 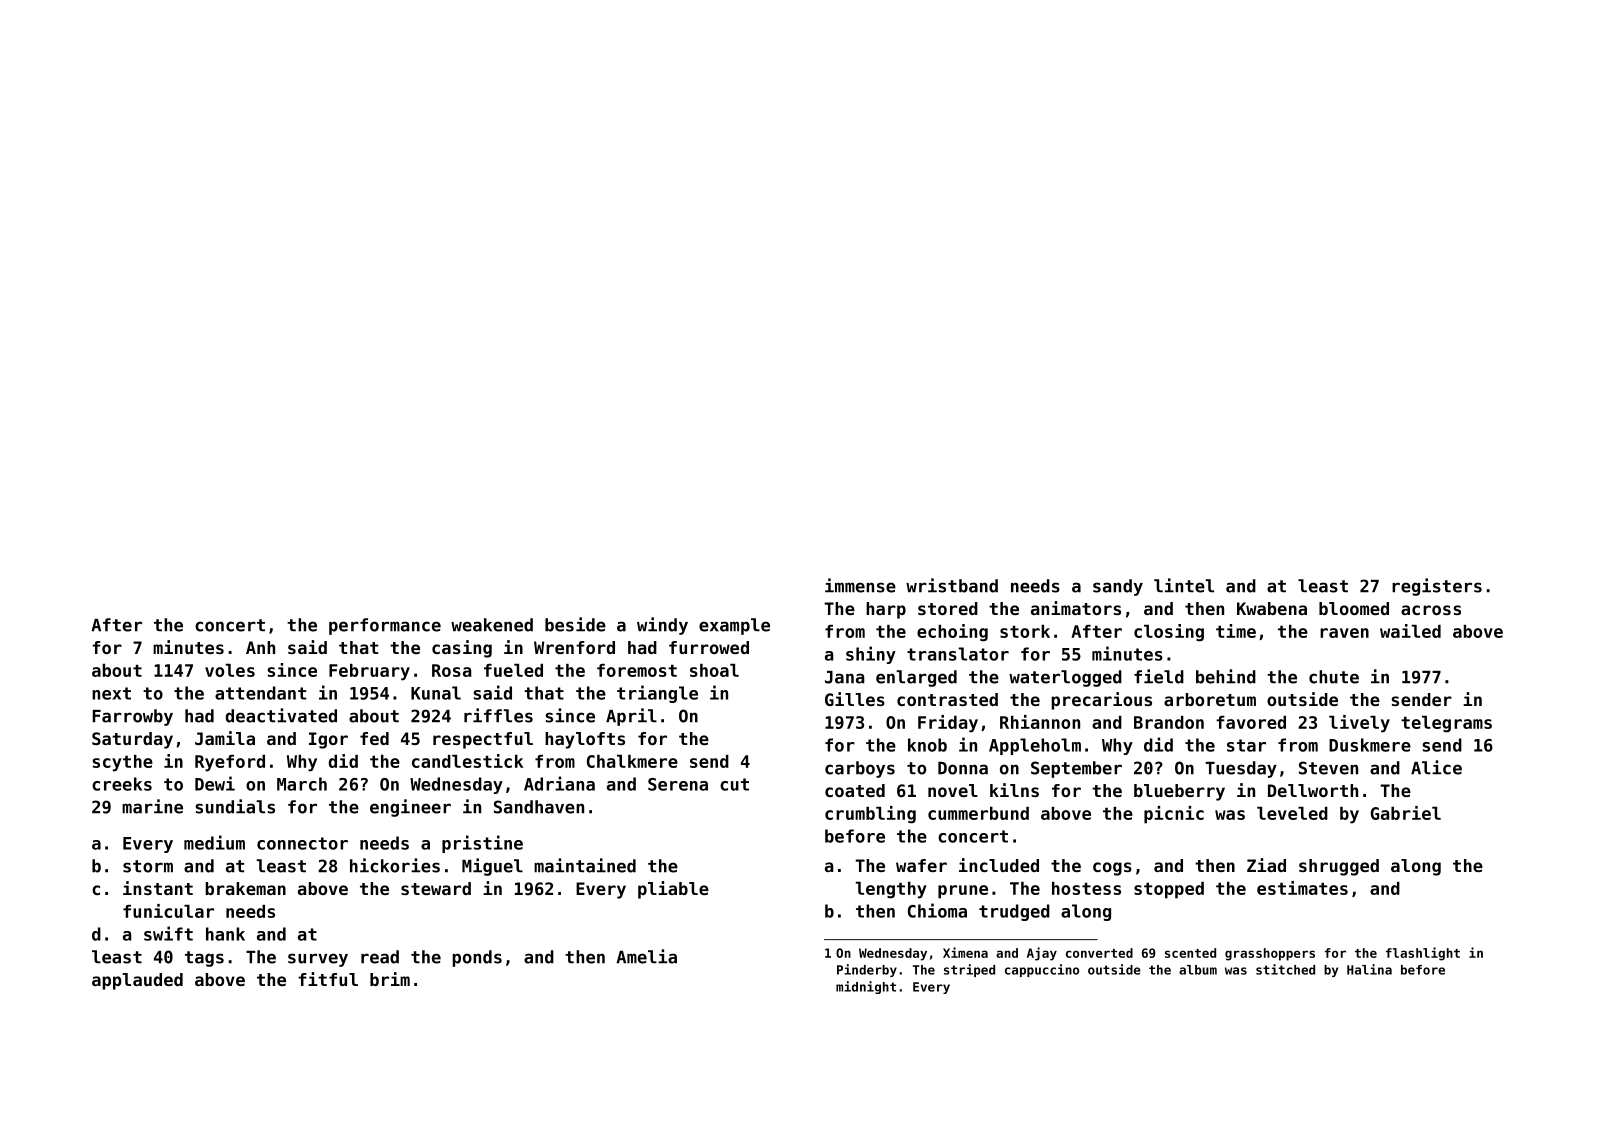 What do you see at coordinates (866, 987) in the page?
I see `midnight` at bounding box center [866, 987].
